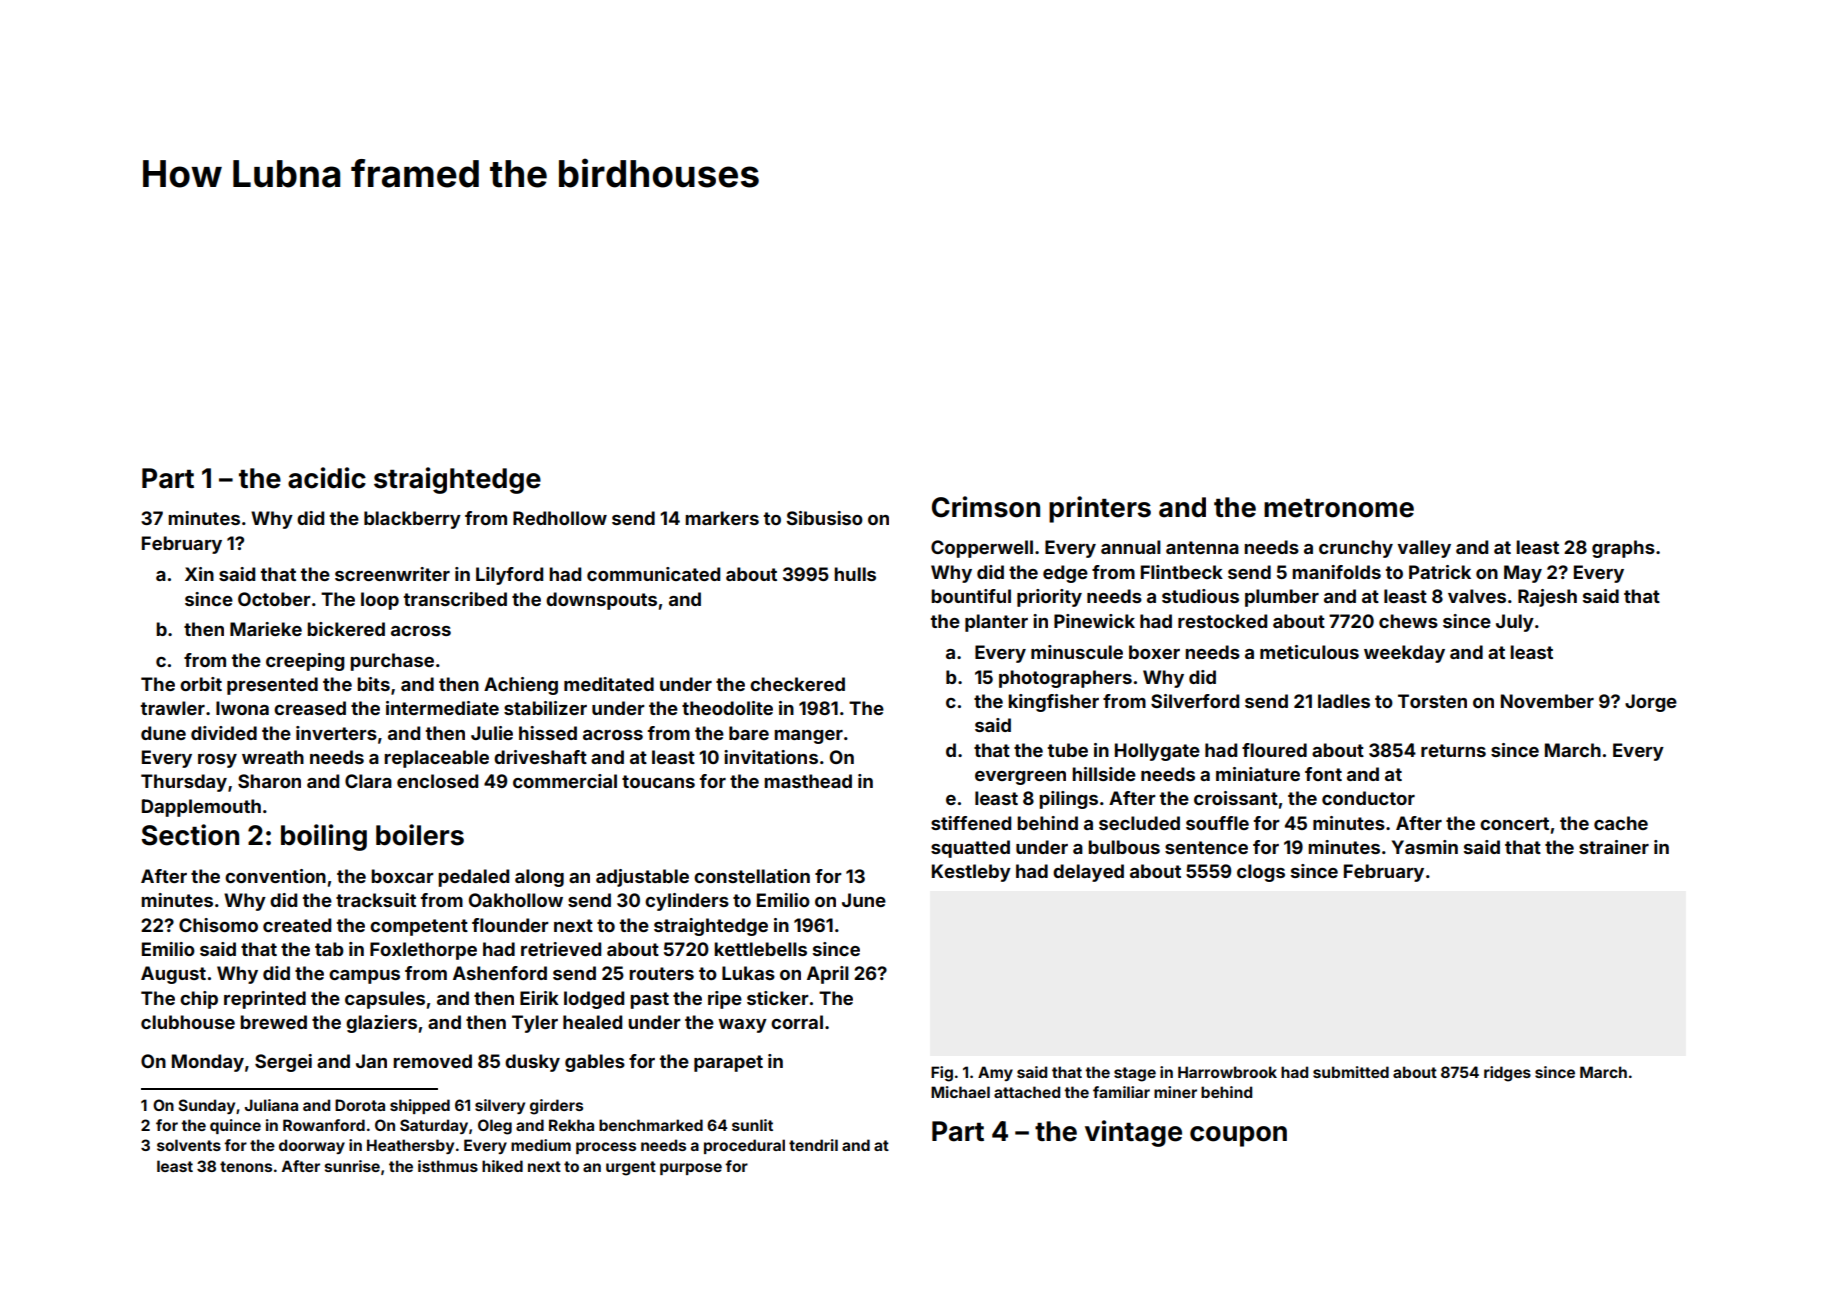 The height and width of the document is (1292, 1827). What do you see at coordinates (502, 1166) in the document?
I see `hiked` at bounding box center [502, 1166].
